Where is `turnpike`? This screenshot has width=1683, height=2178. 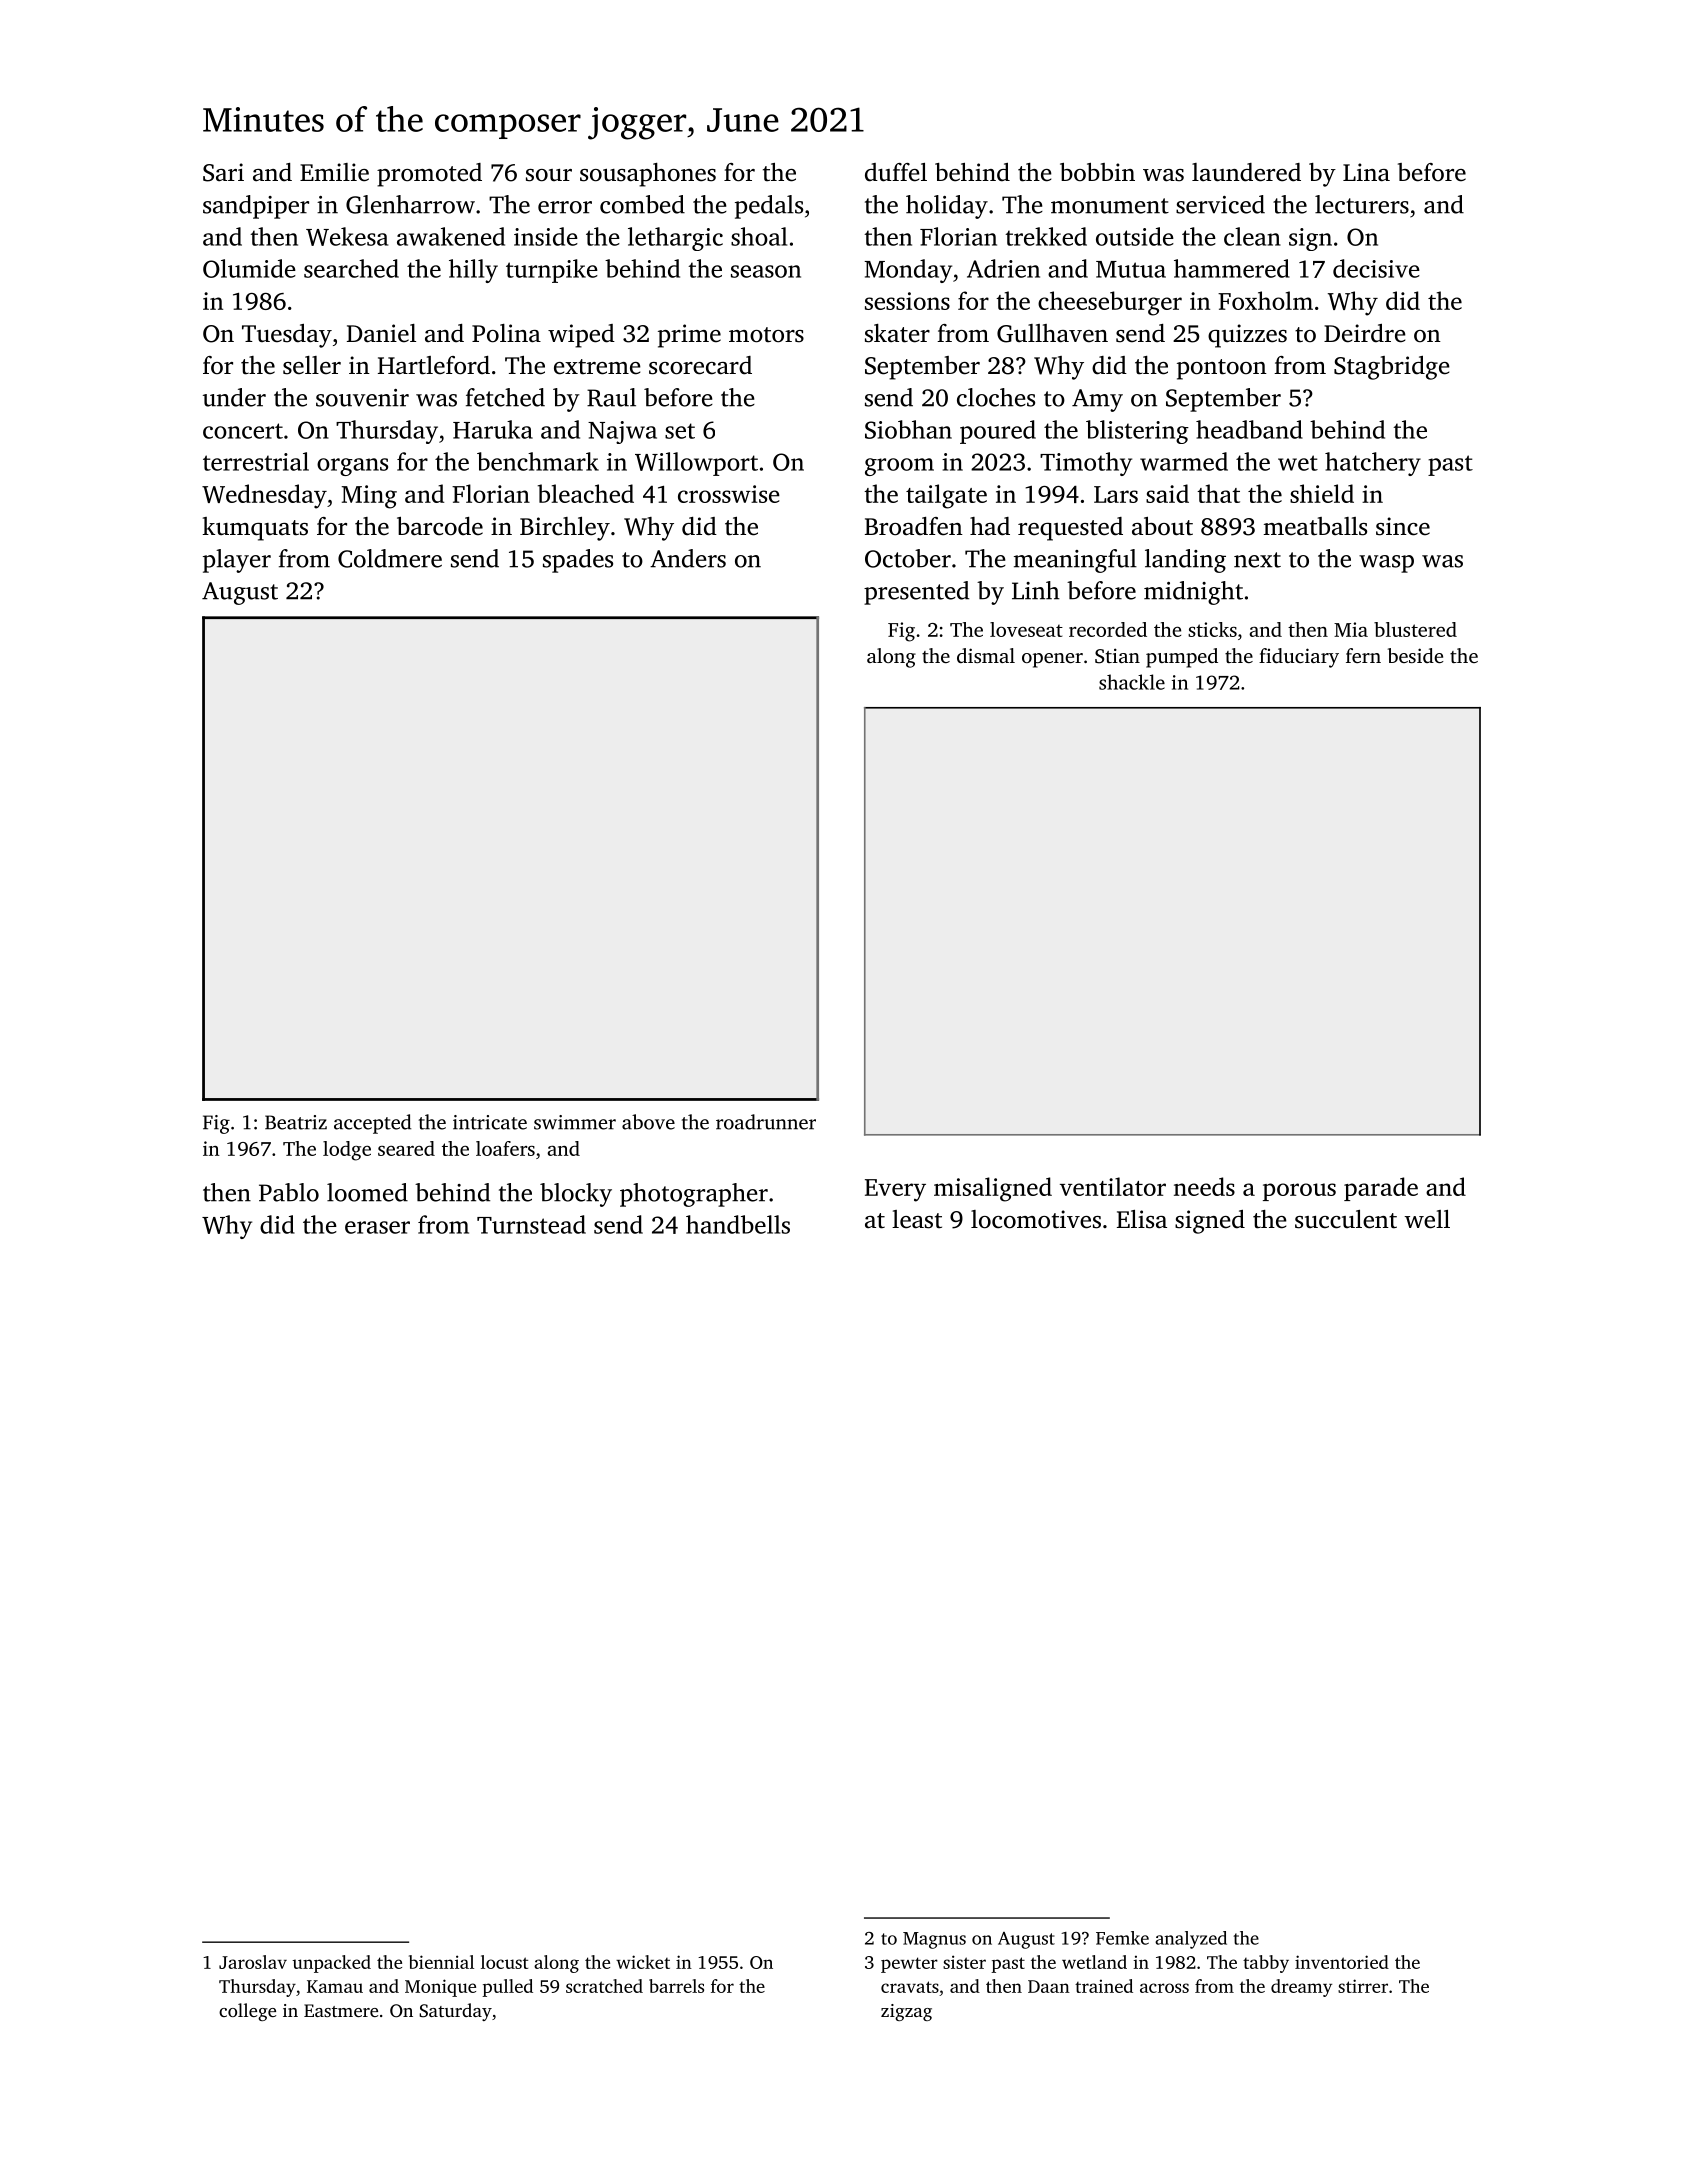
turnpike is located at coordinates (552, 271).
